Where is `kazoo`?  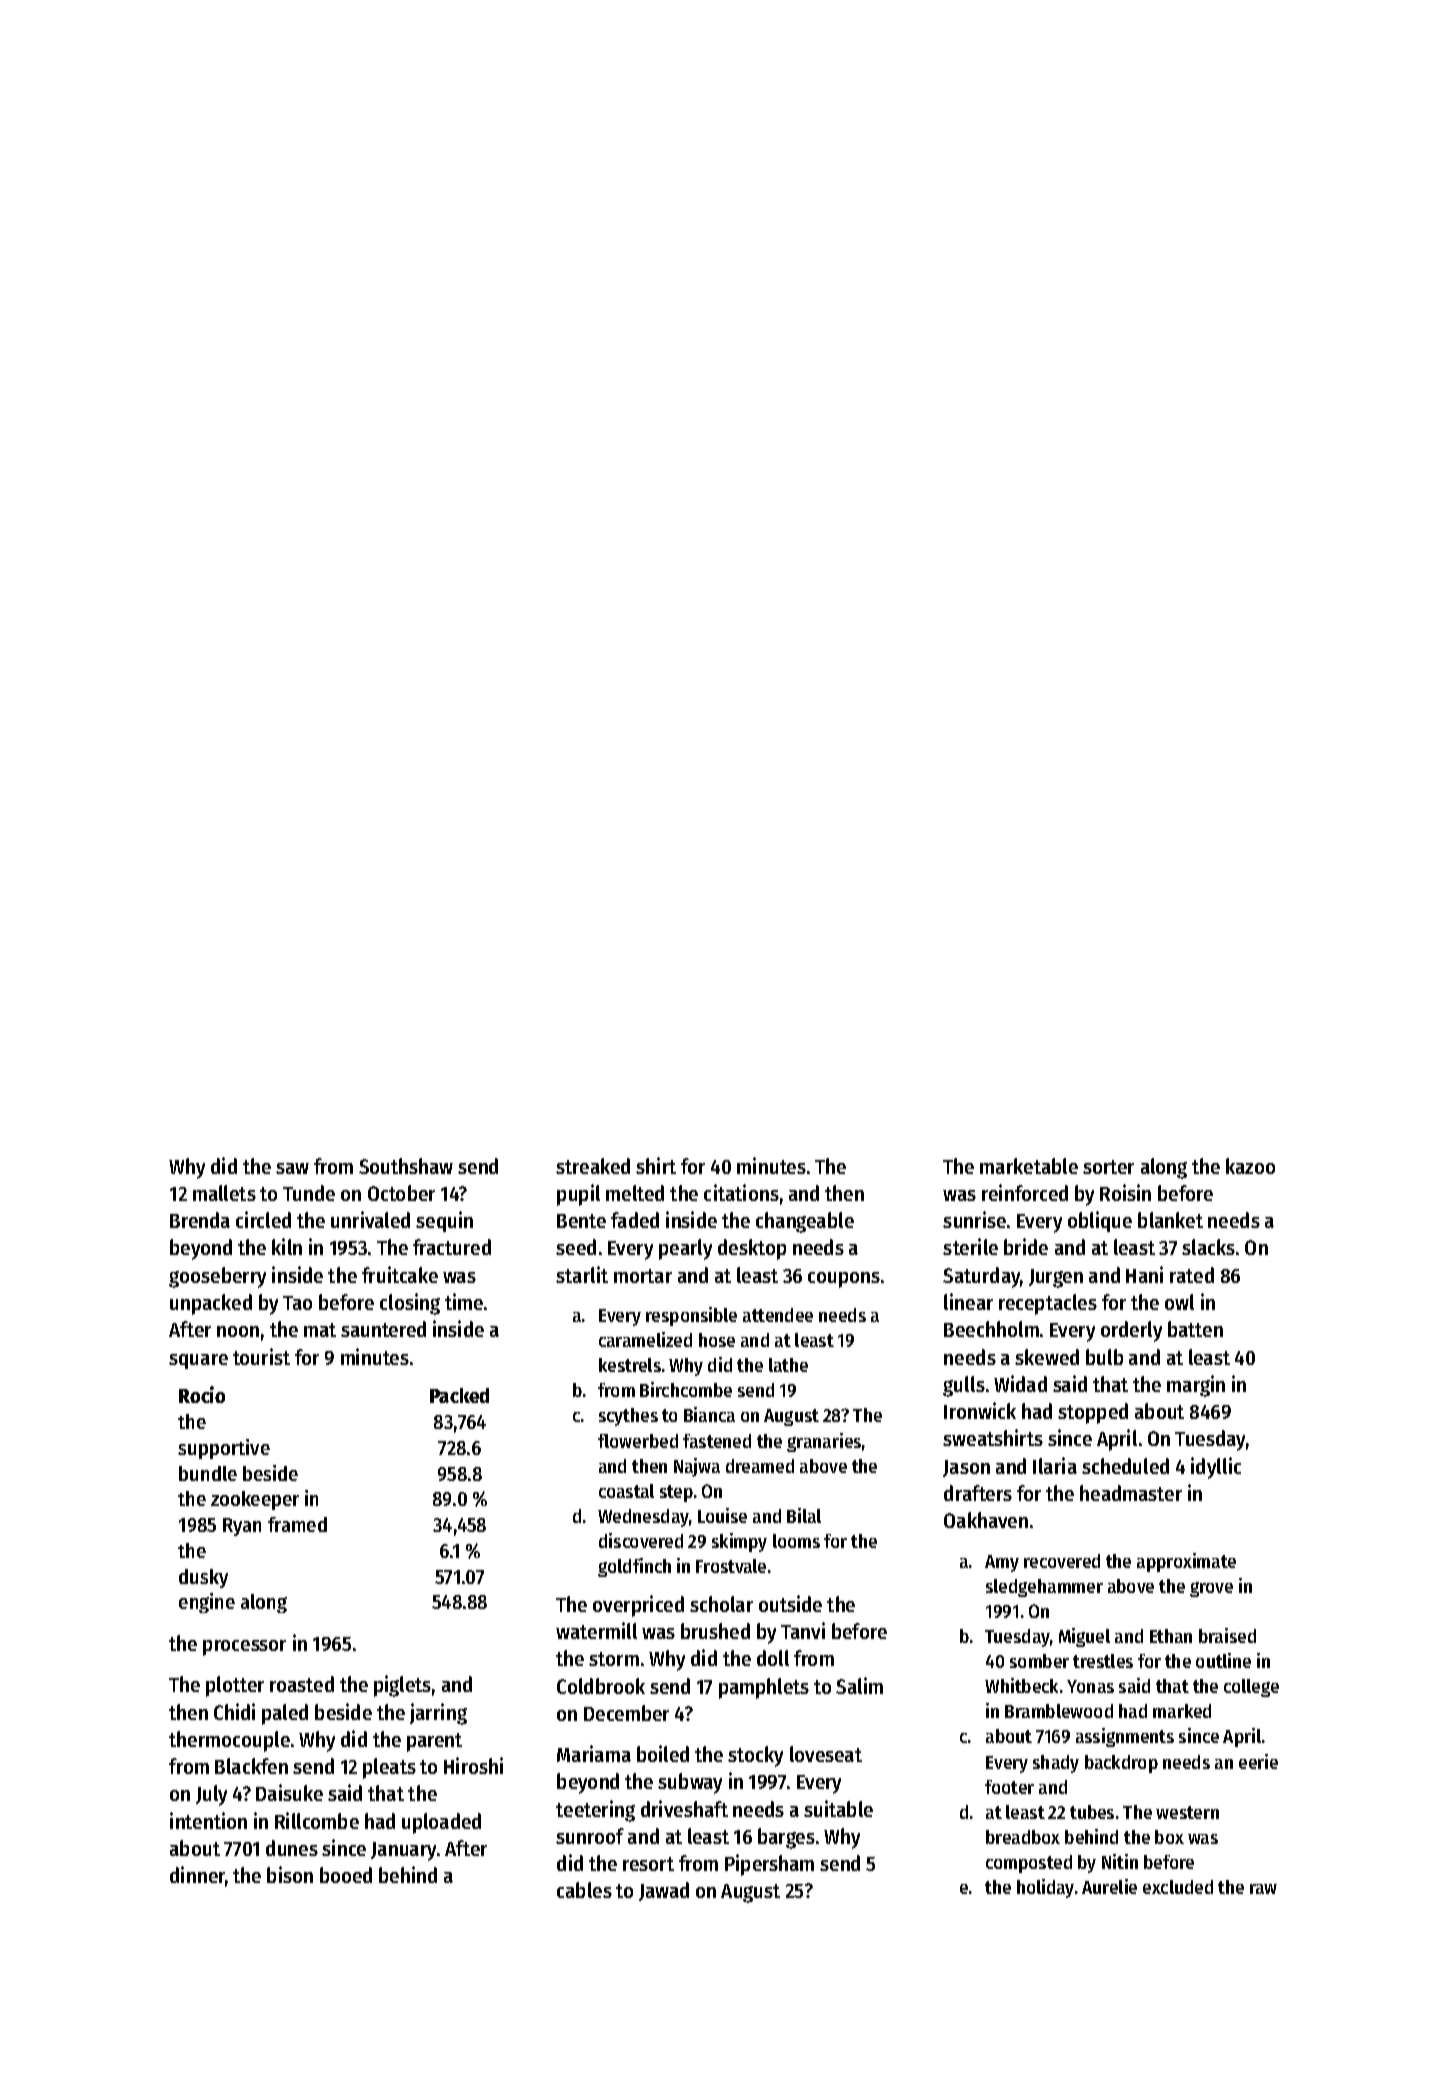
kazoo is located at coordinates (1250, 1166).
